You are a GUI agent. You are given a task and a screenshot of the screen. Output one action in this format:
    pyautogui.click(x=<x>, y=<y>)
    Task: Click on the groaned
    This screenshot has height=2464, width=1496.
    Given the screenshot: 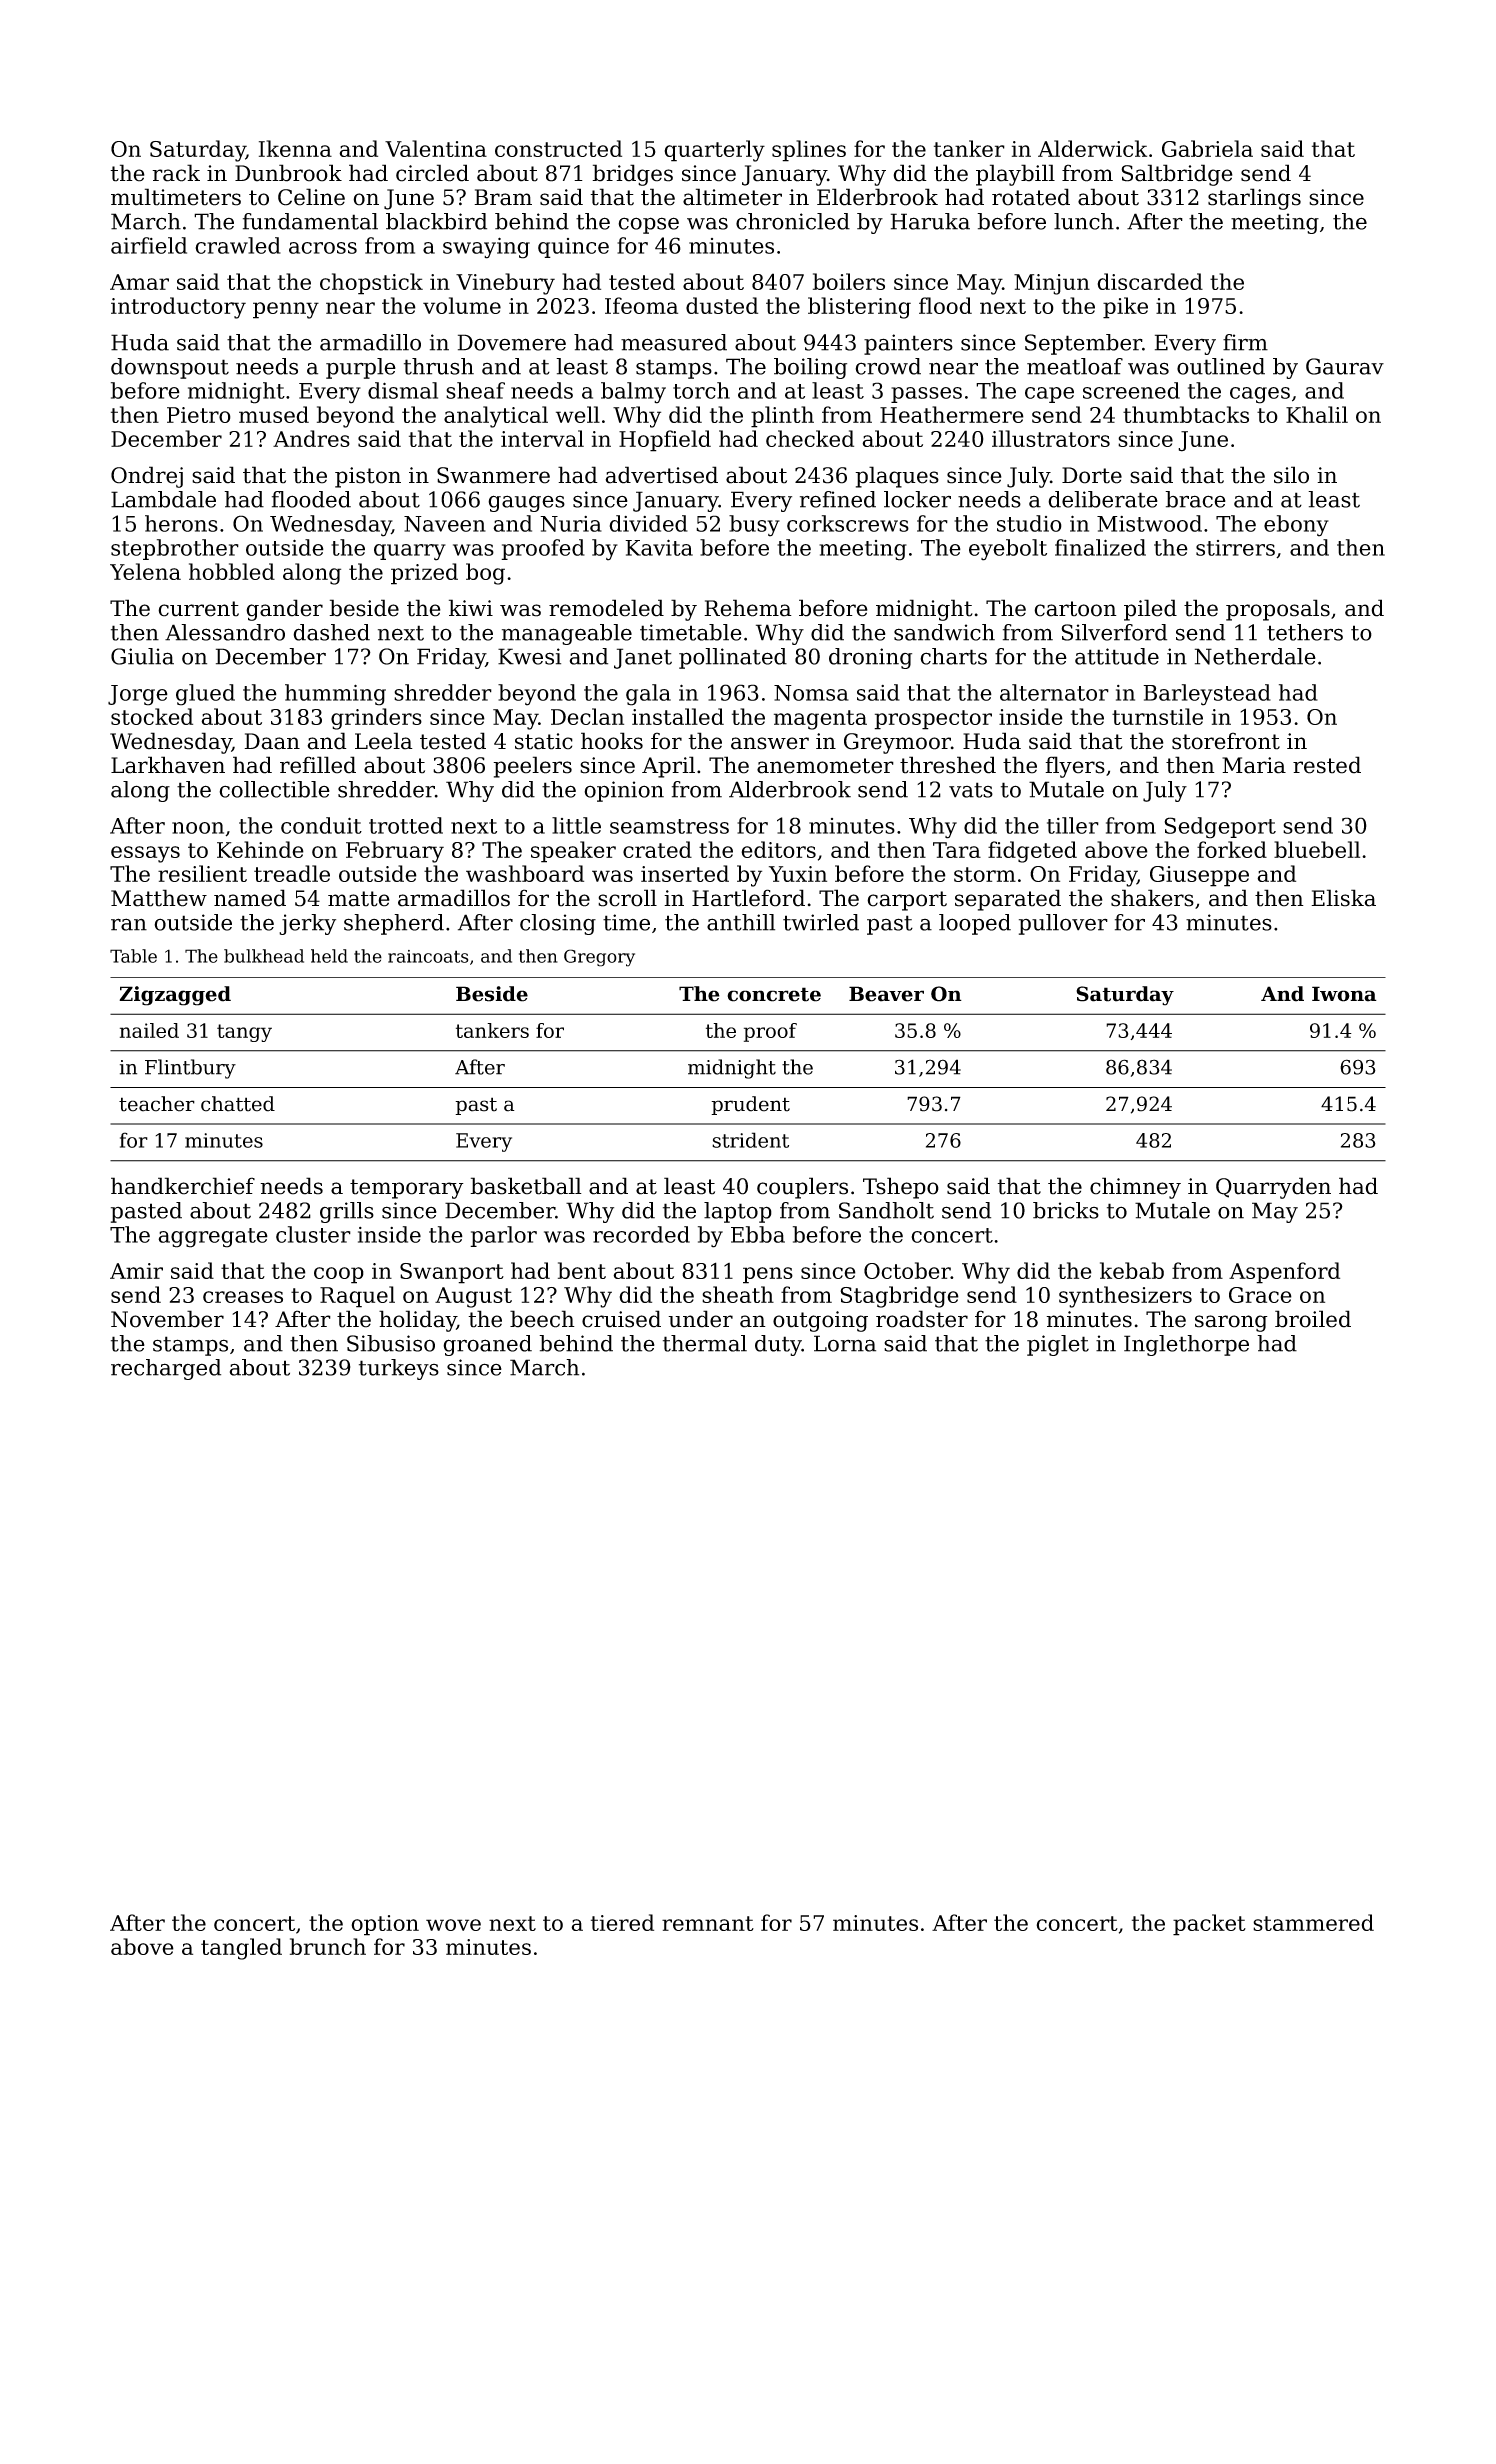 What is the action you would take?
    pyautogui.click(x=487, y=1345)
